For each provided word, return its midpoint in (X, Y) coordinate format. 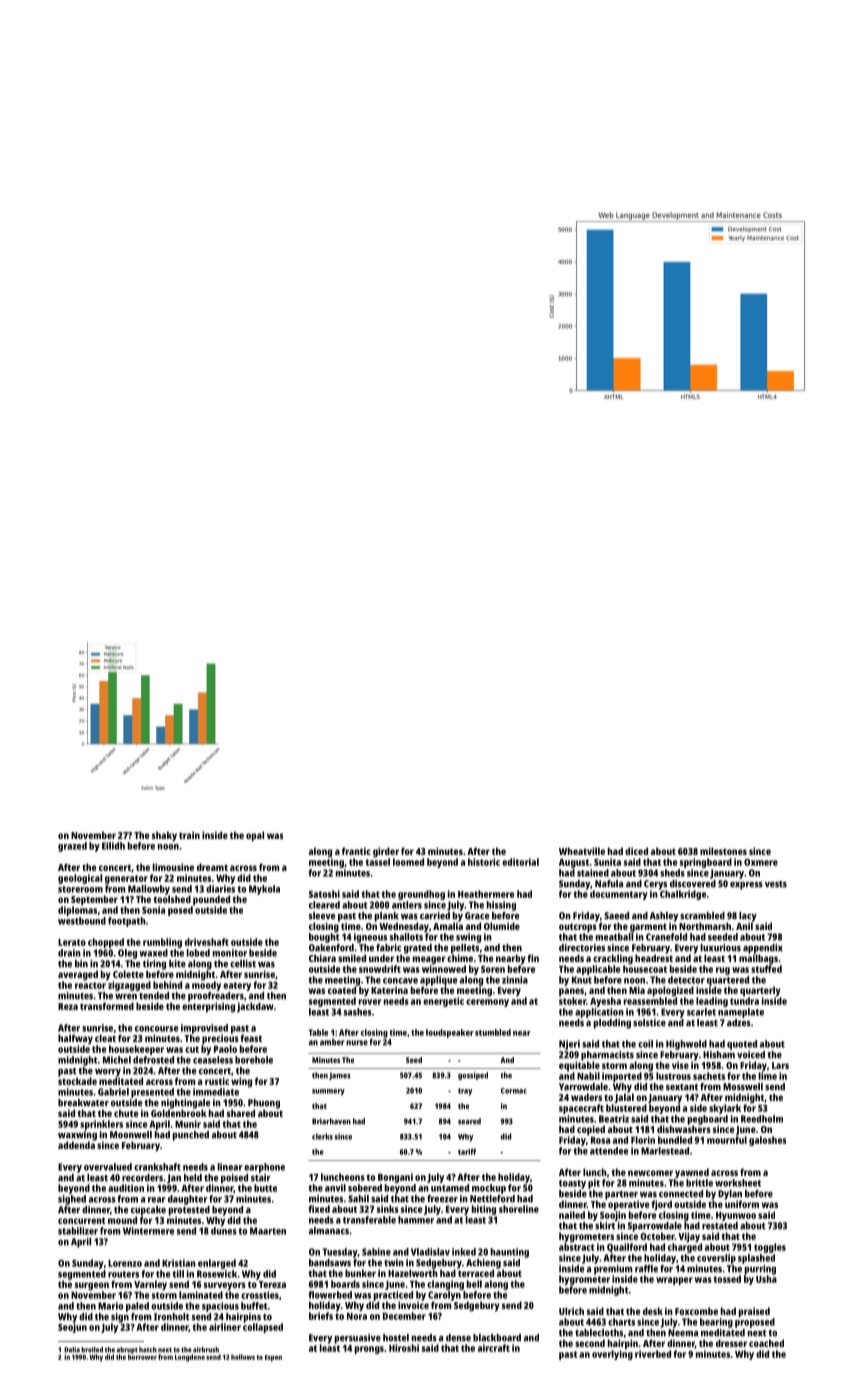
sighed (72, 1200)
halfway (75, 1039)
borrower (142, 1357)
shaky (164, 836)
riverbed (653, 1354)
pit (594, 1184)
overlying (612, 1355)
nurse (357, 1043)
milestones (723, 851)
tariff (467, 1151)
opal (255, 836)
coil (645, 1044)
